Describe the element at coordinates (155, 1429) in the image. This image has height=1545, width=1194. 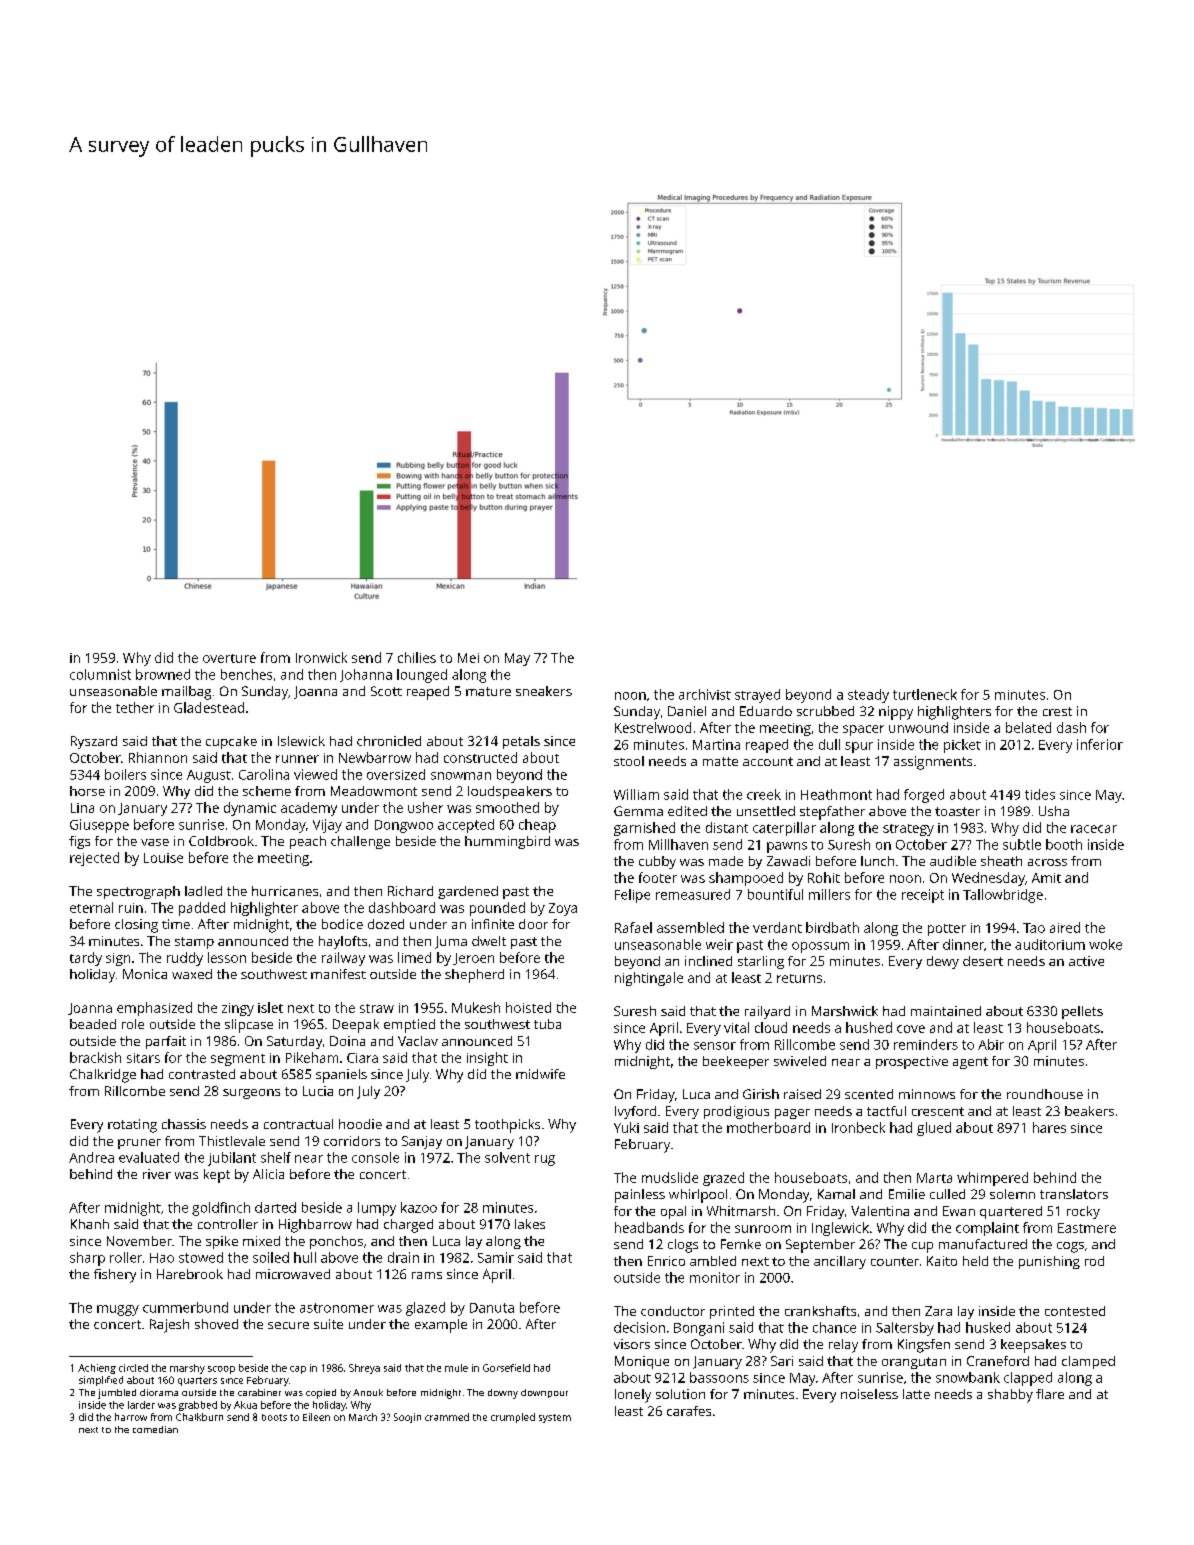
I see `comedian` at that location.
